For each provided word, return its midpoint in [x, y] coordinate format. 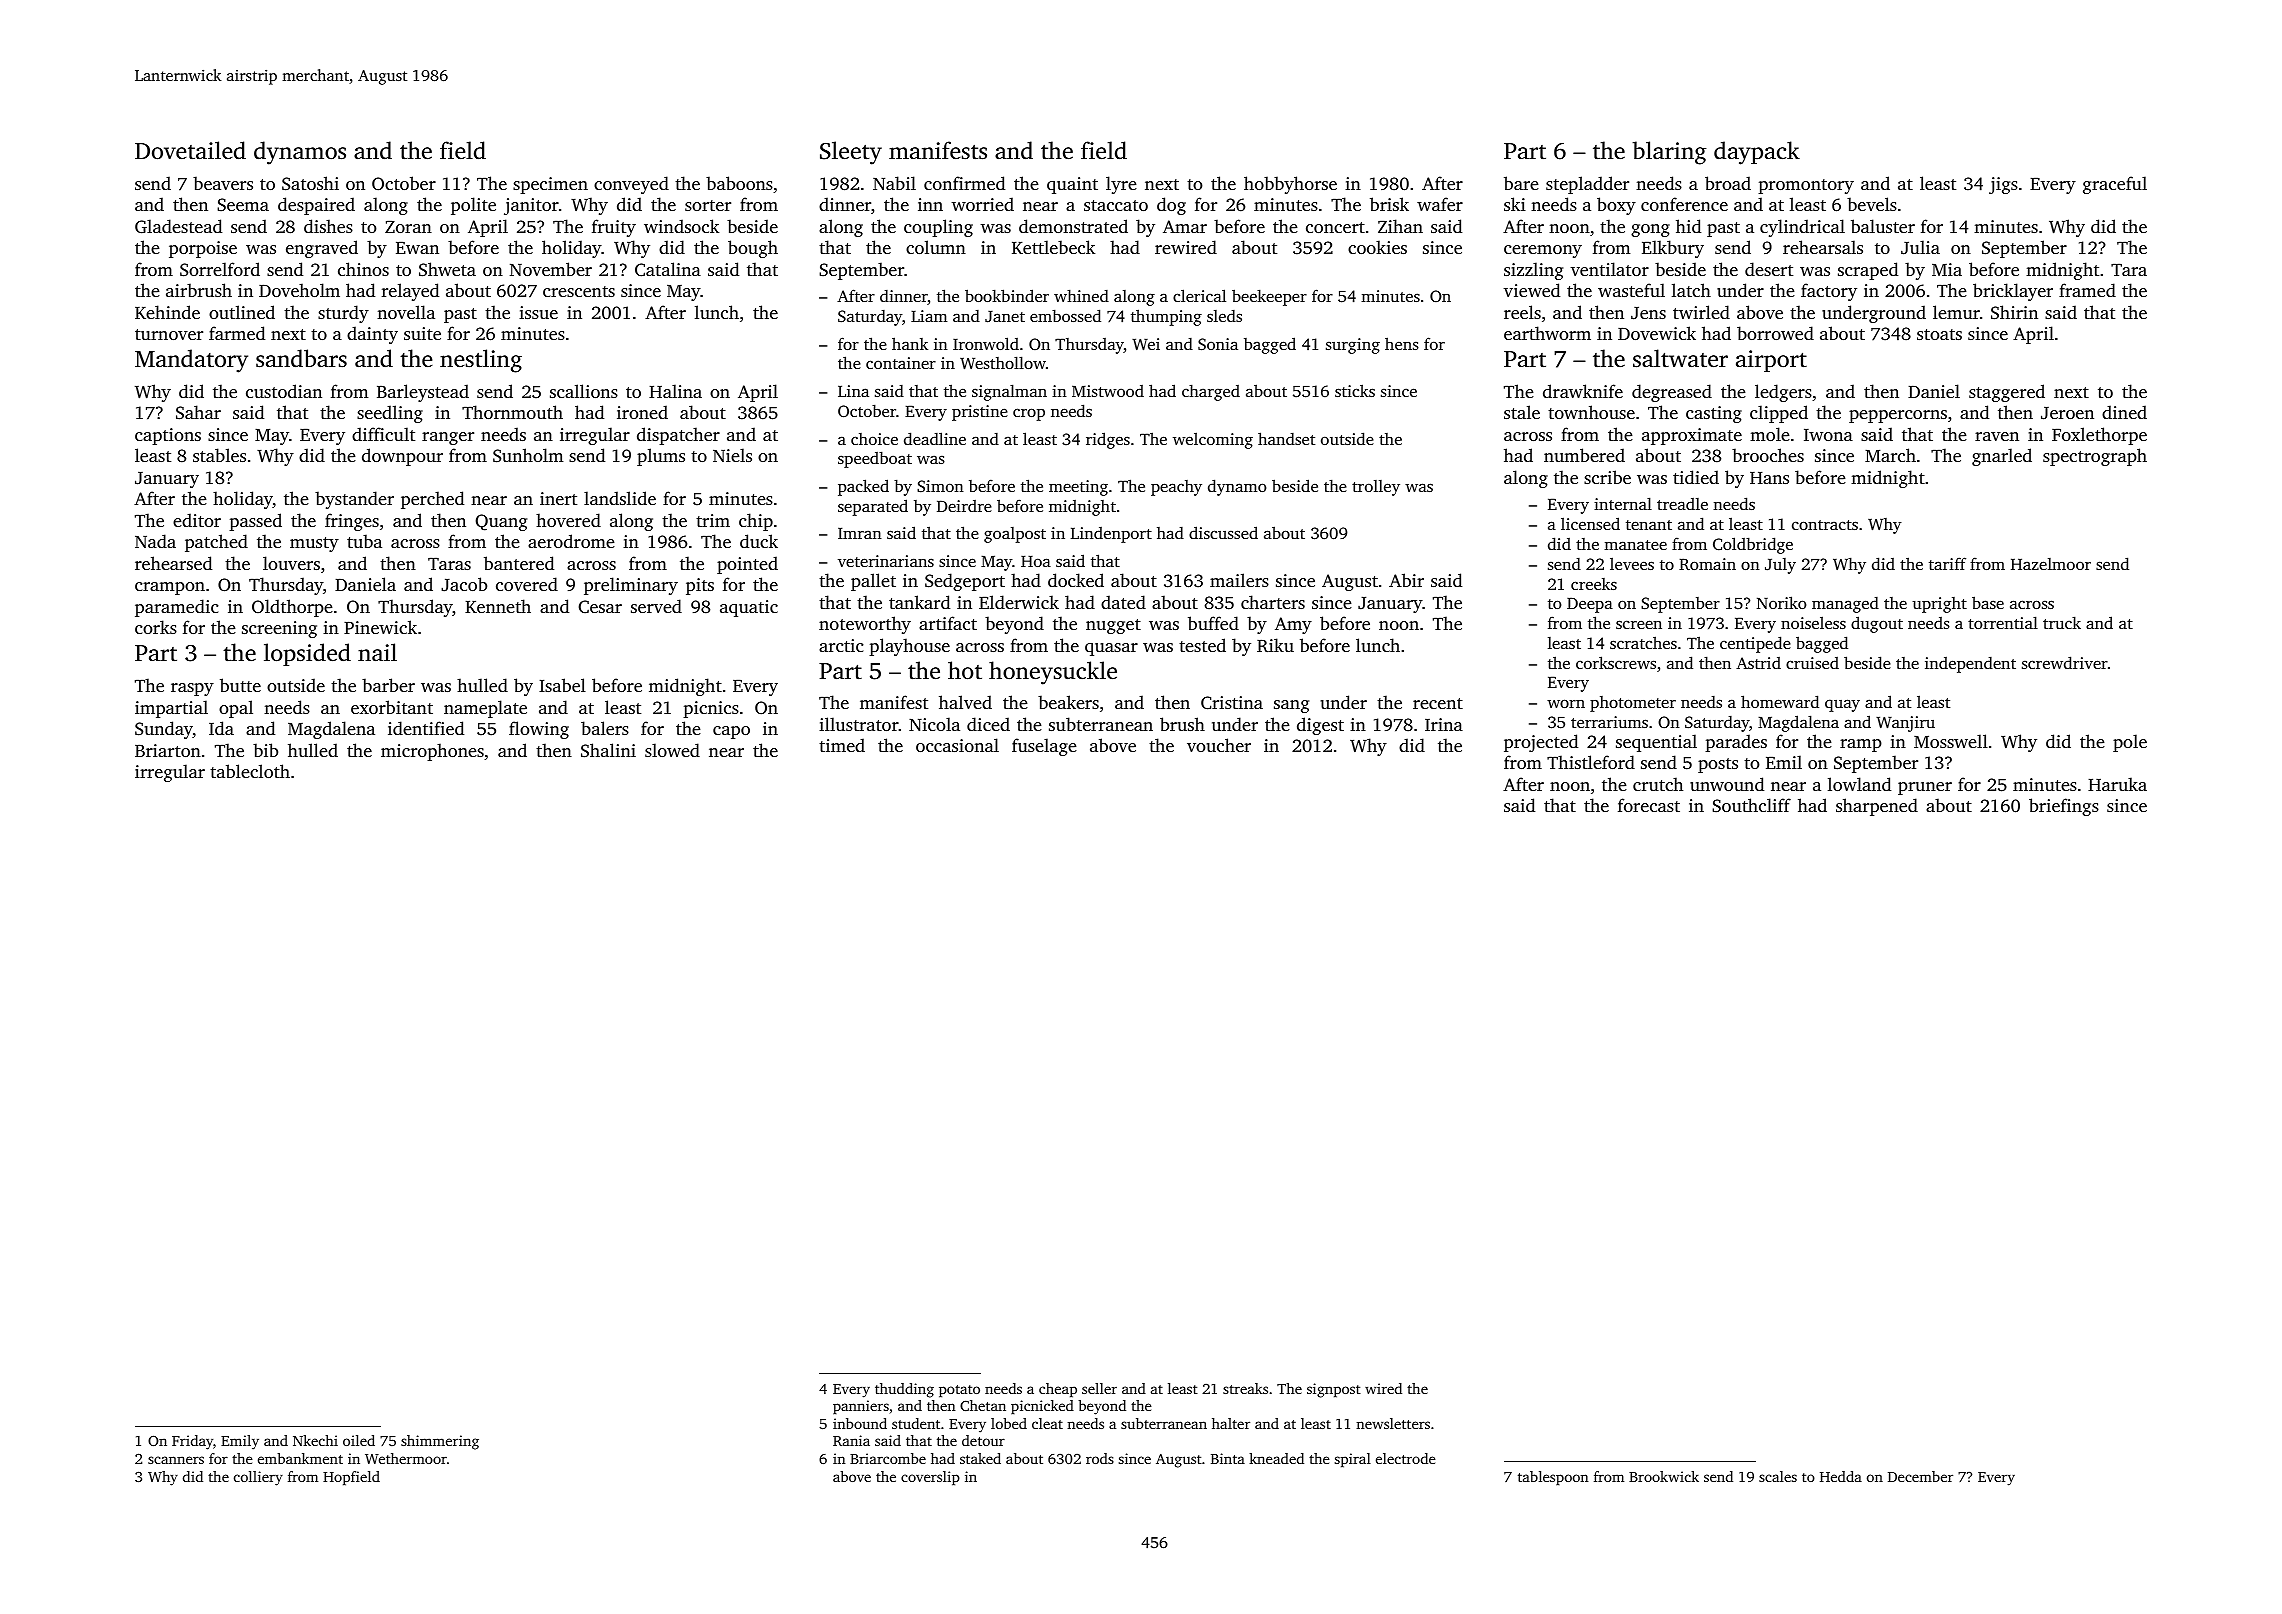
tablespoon [1553, 1478]
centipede [1755, 644]
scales [1778, 1476]
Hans [1769, 478]
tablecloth [250, 771]
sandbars [301, 358]
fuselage [1044, 747]
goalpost [1015, 535]
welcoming [1213, 440]
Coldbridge [1753, 545]
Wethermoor [406, 1458]
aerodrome [571, 541]
